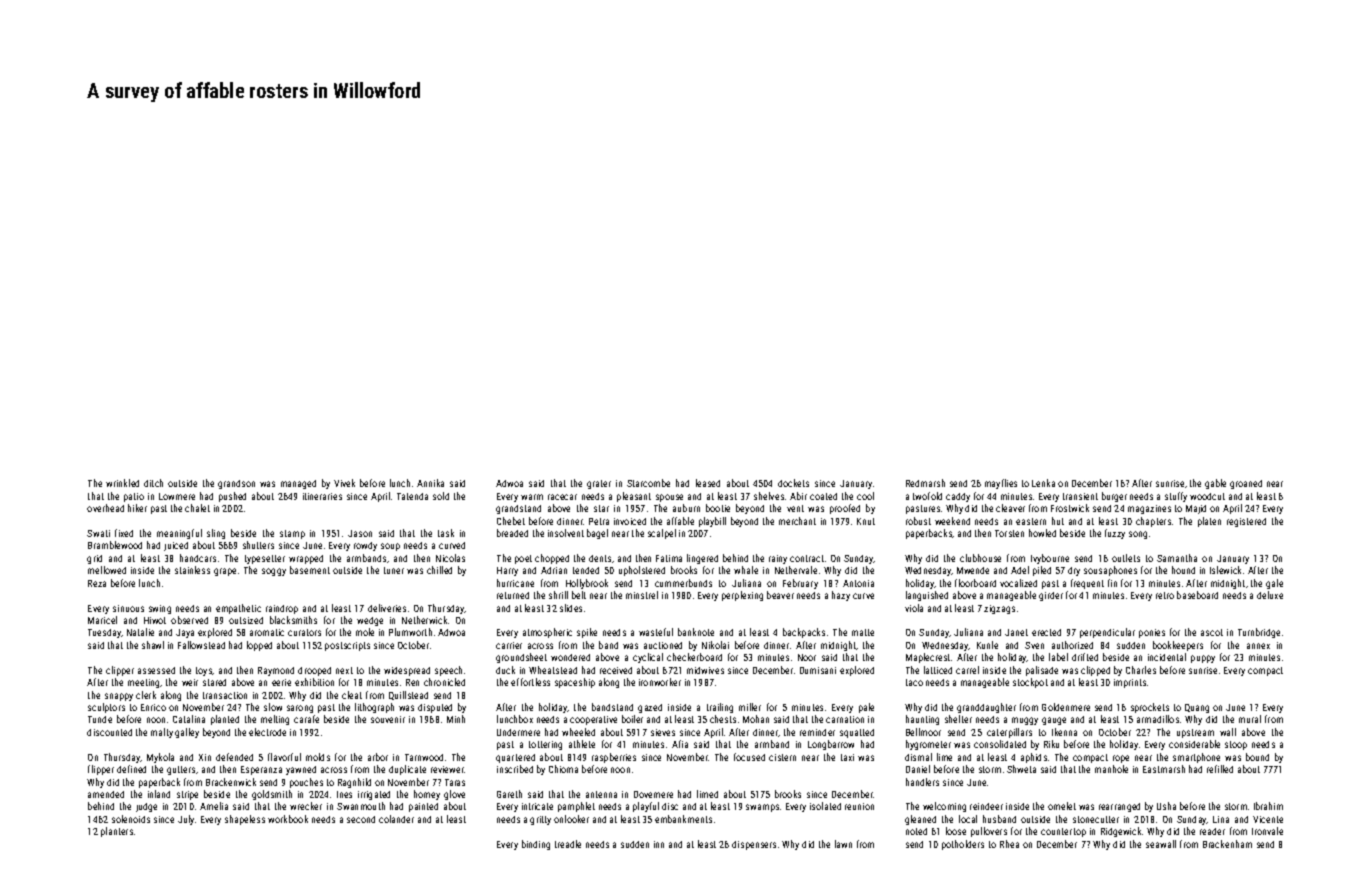  Describe the element at coordinates (120, 671) in the screenshot. I see `clipper` at that location.
